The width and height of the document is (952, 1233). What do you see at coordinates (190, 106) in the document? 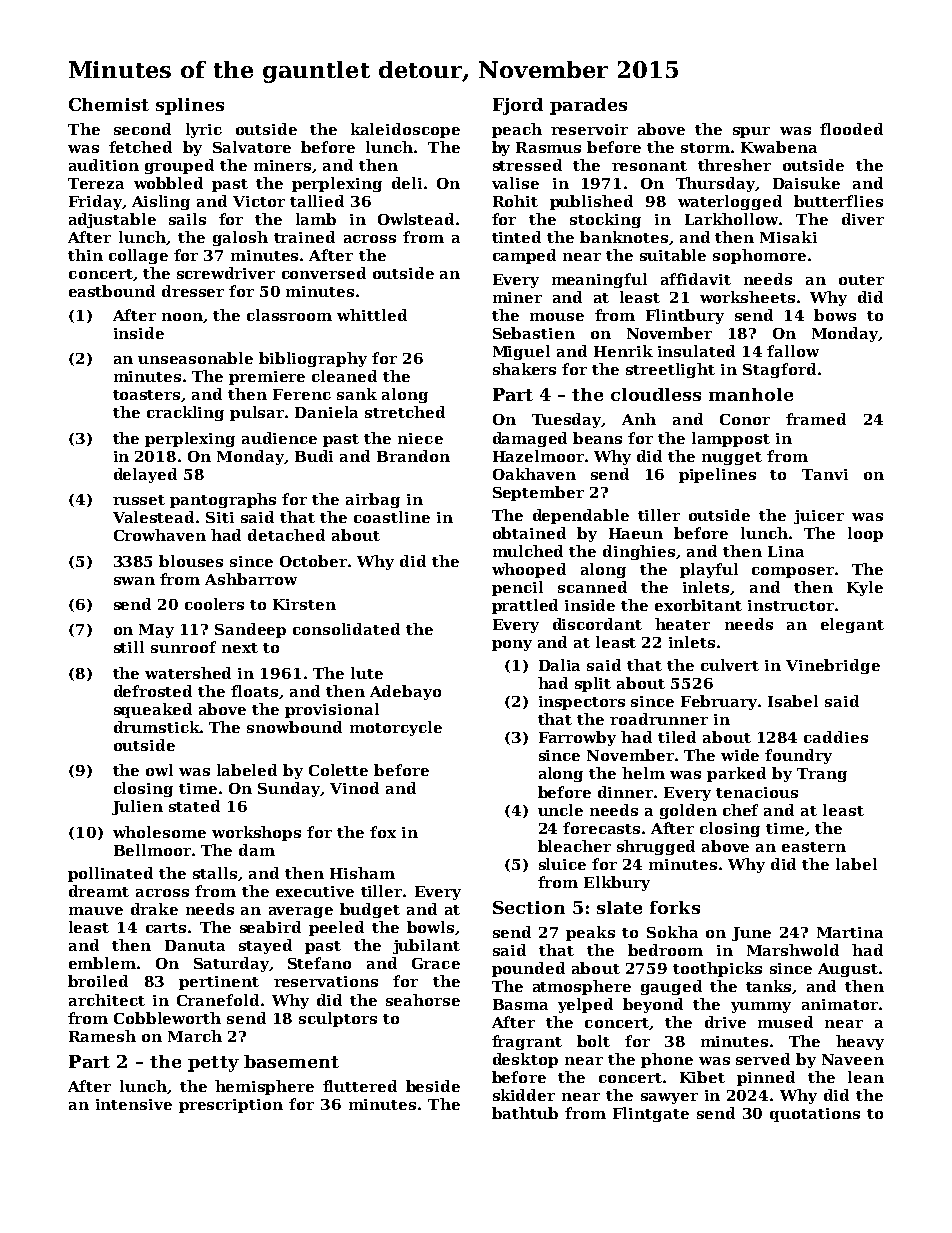
I see `splines` at bounding box center [190, 106].
